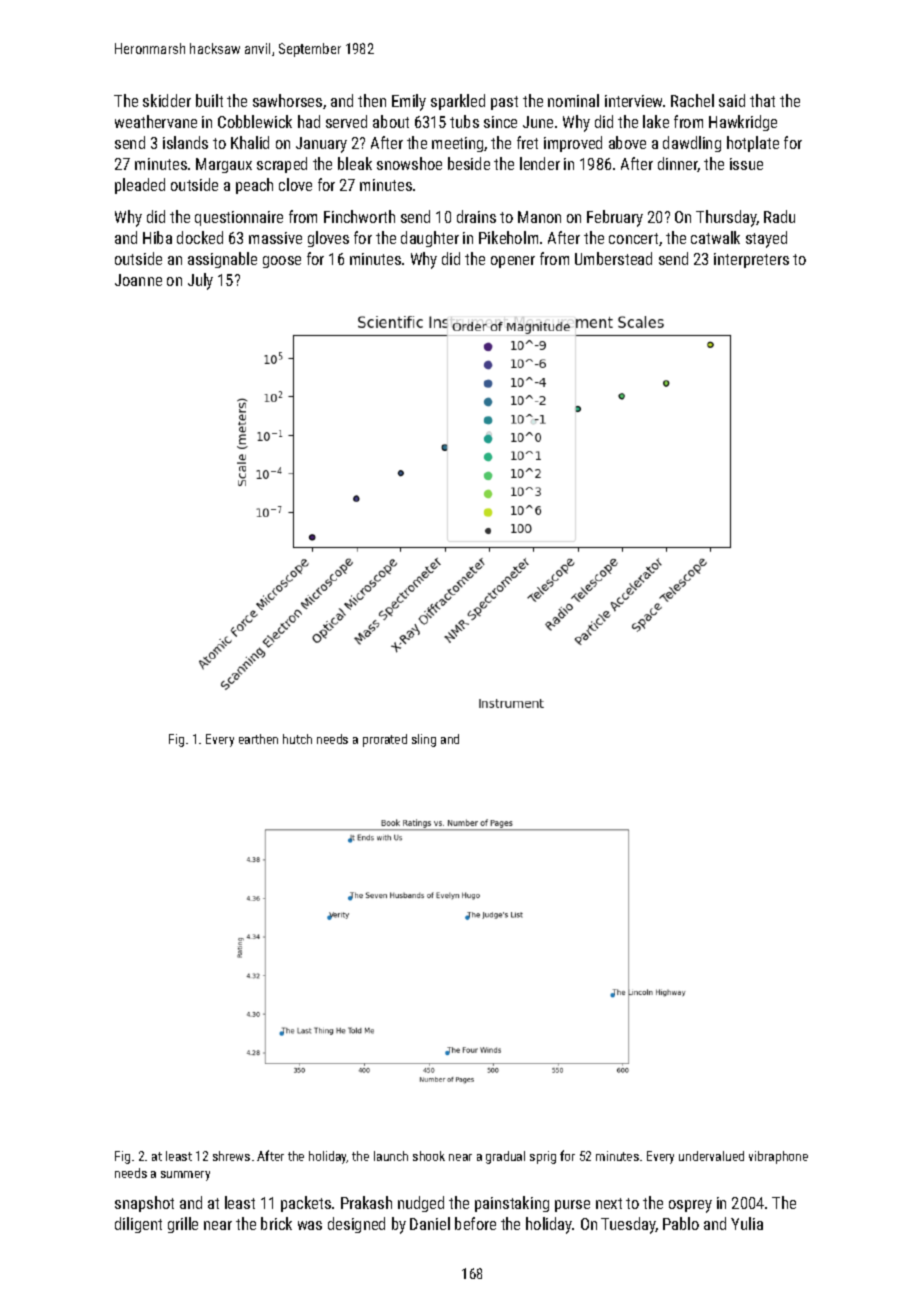 The image size is (924, 1308). I want to click on sling, so click(424, 740).
